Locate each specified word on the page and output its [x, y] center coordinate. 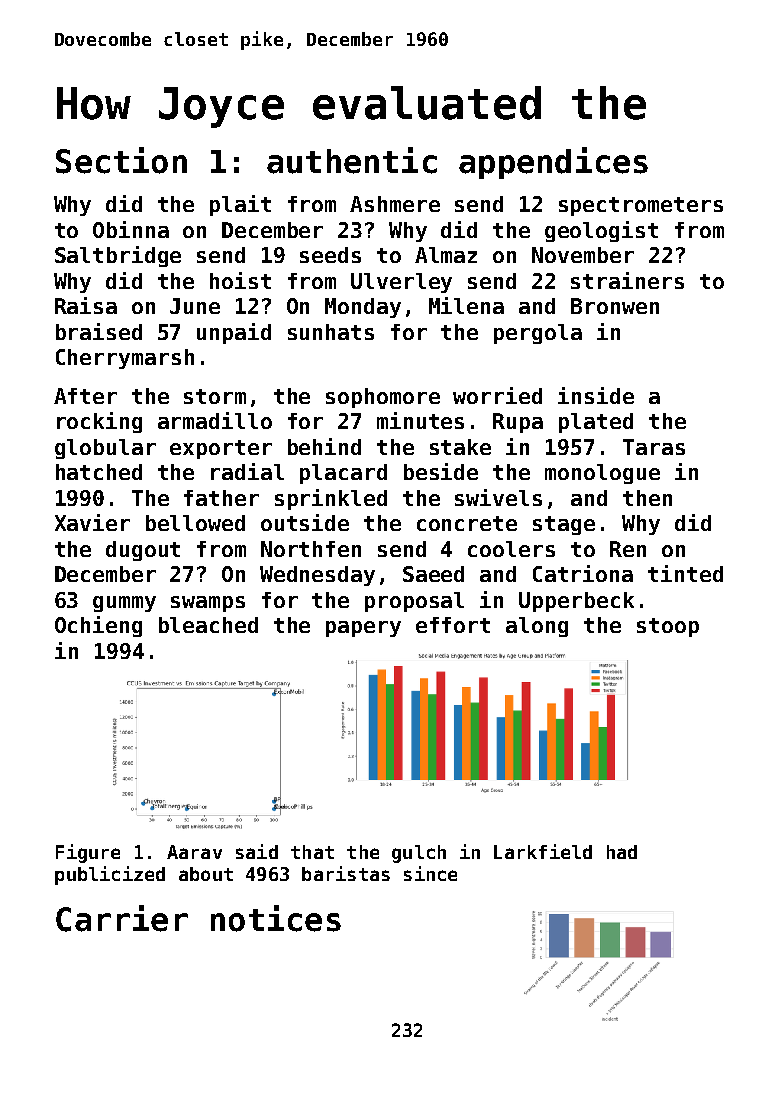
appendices [553, 163]
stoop [668, 627]
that [312, 852]
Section [121, 160]
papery [363, 629]
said [257, 851]
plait [240, 205]
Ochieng [98, 626]
